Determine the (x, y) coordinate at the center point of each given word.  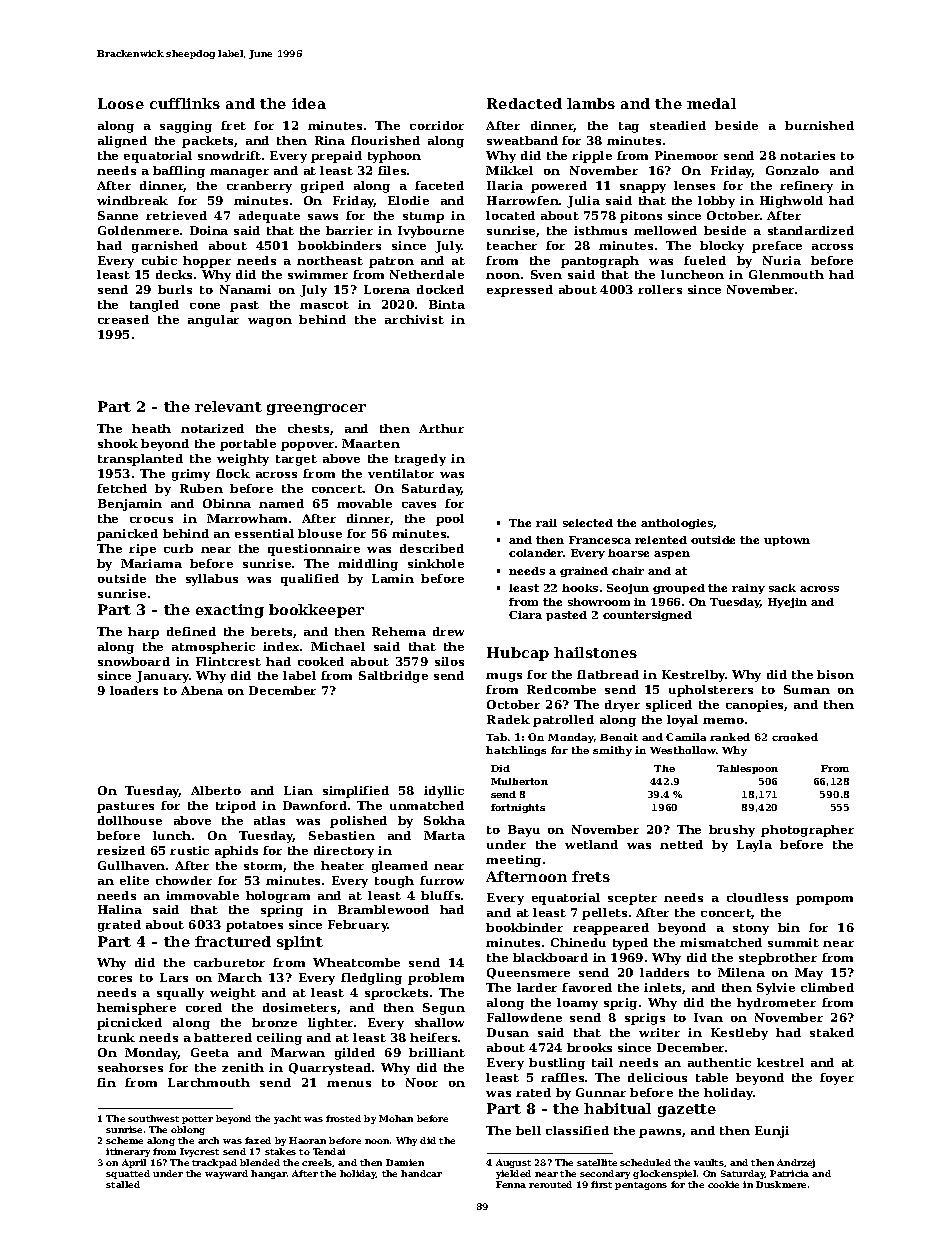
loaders (134, 690)
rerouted (550, 1184)
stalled (123, 1184)
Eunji (772, 1132)
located (510, 215)
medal (711, 103)
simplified (356, 792)
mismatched (721, 942)
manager (239, 173)
